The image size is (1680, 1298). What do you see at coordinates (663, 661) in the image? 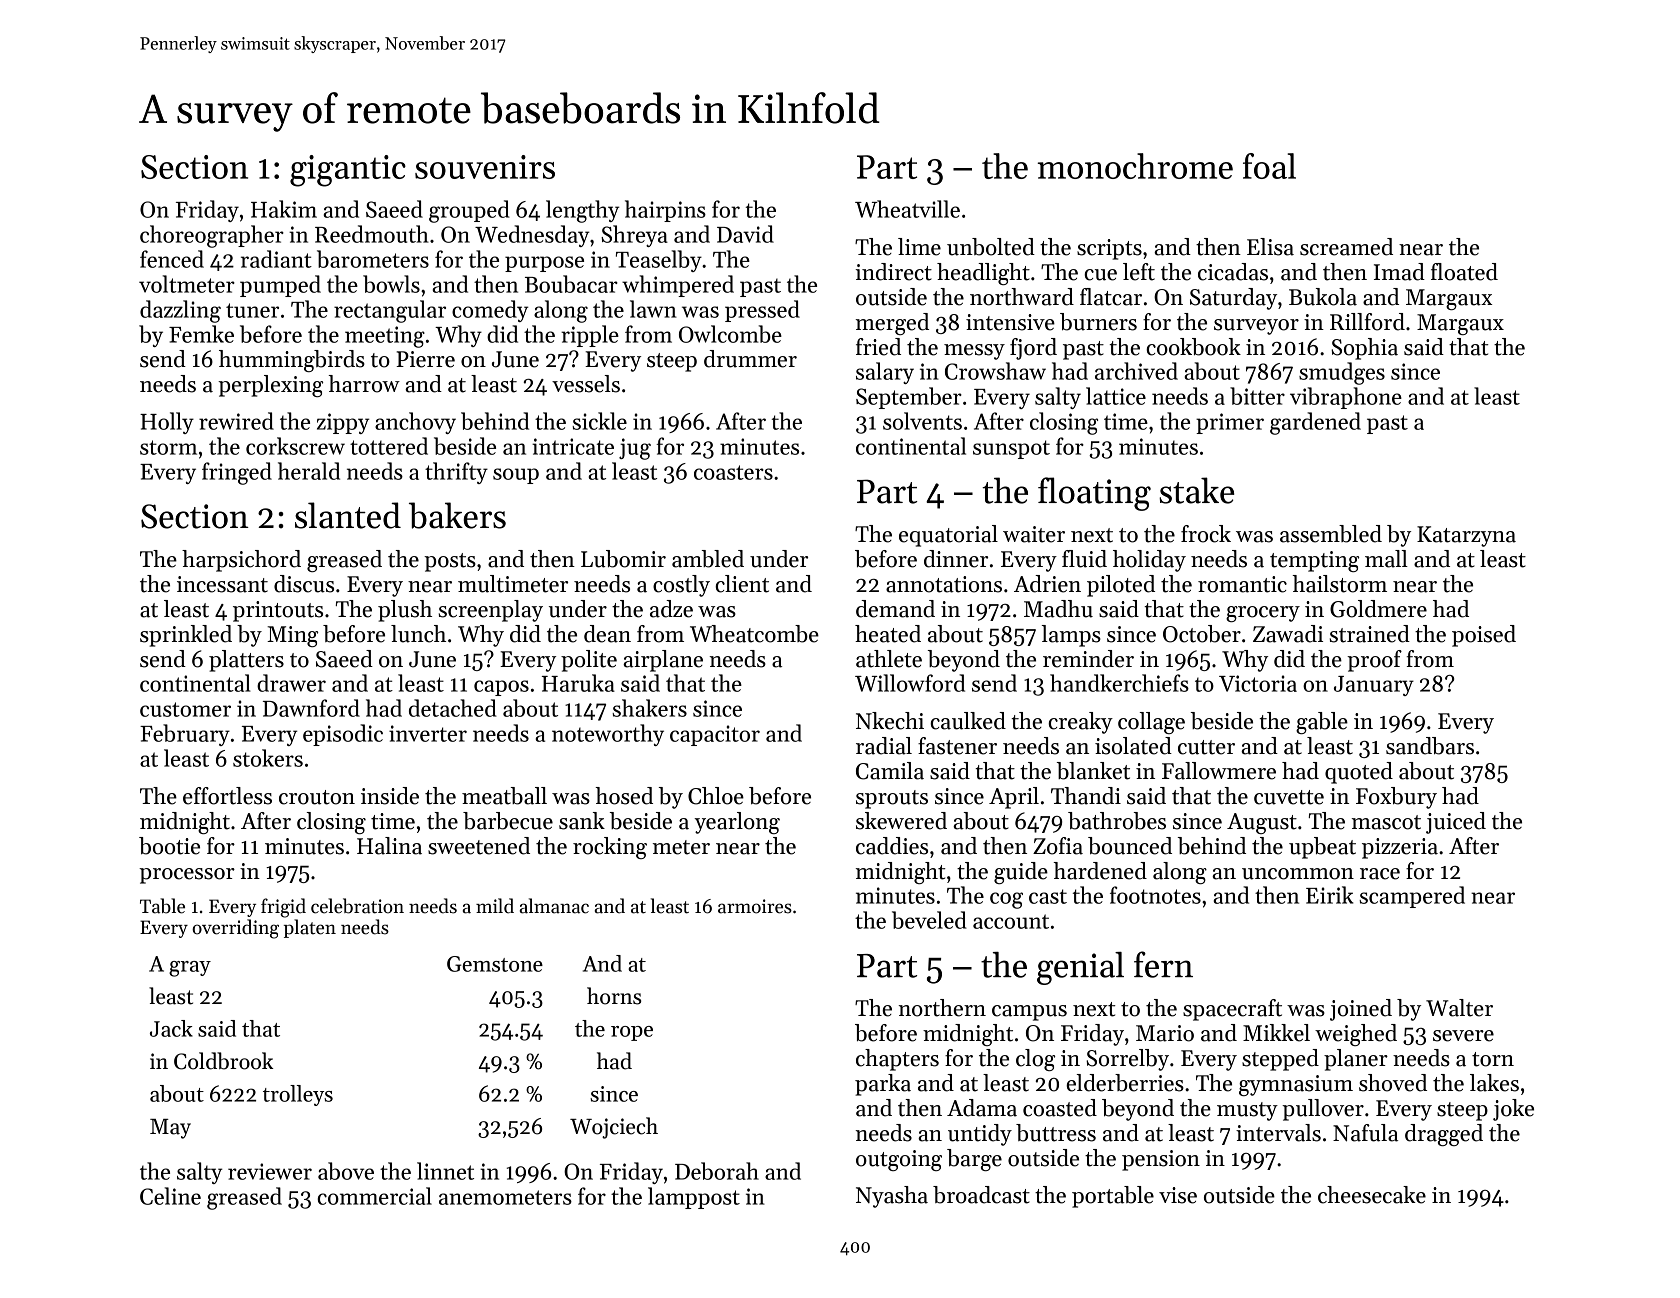
I see `airplane` at bounding box center [663, 661].
